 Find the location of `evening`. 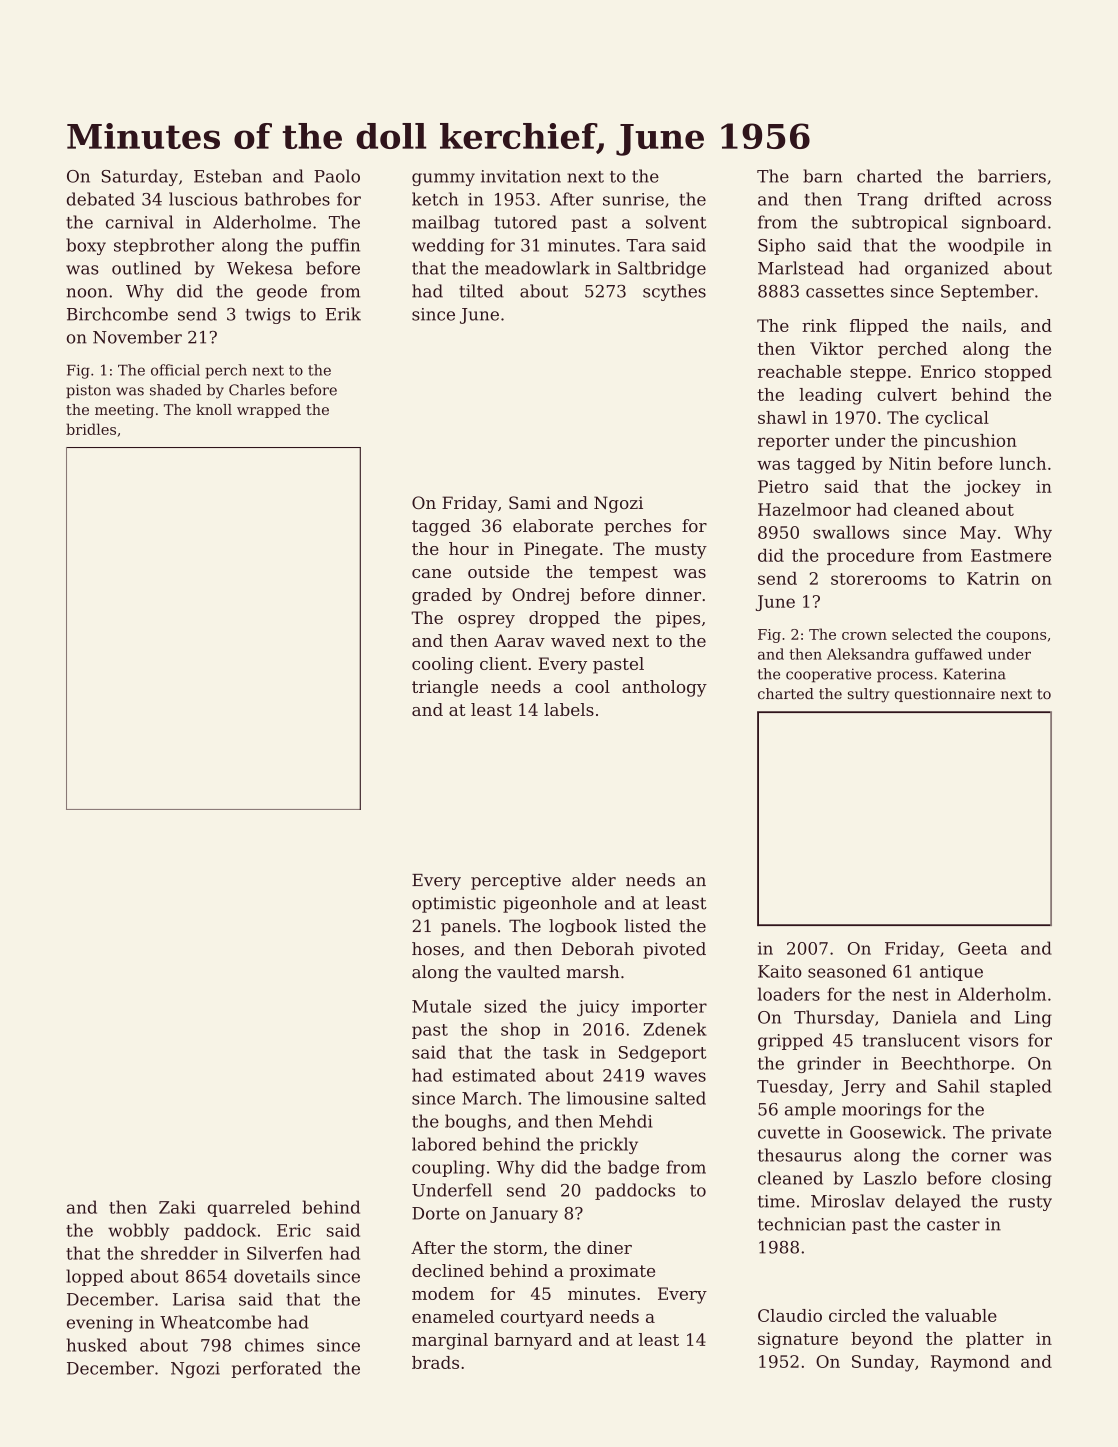

evening is located at coordinates (100, 1324).
